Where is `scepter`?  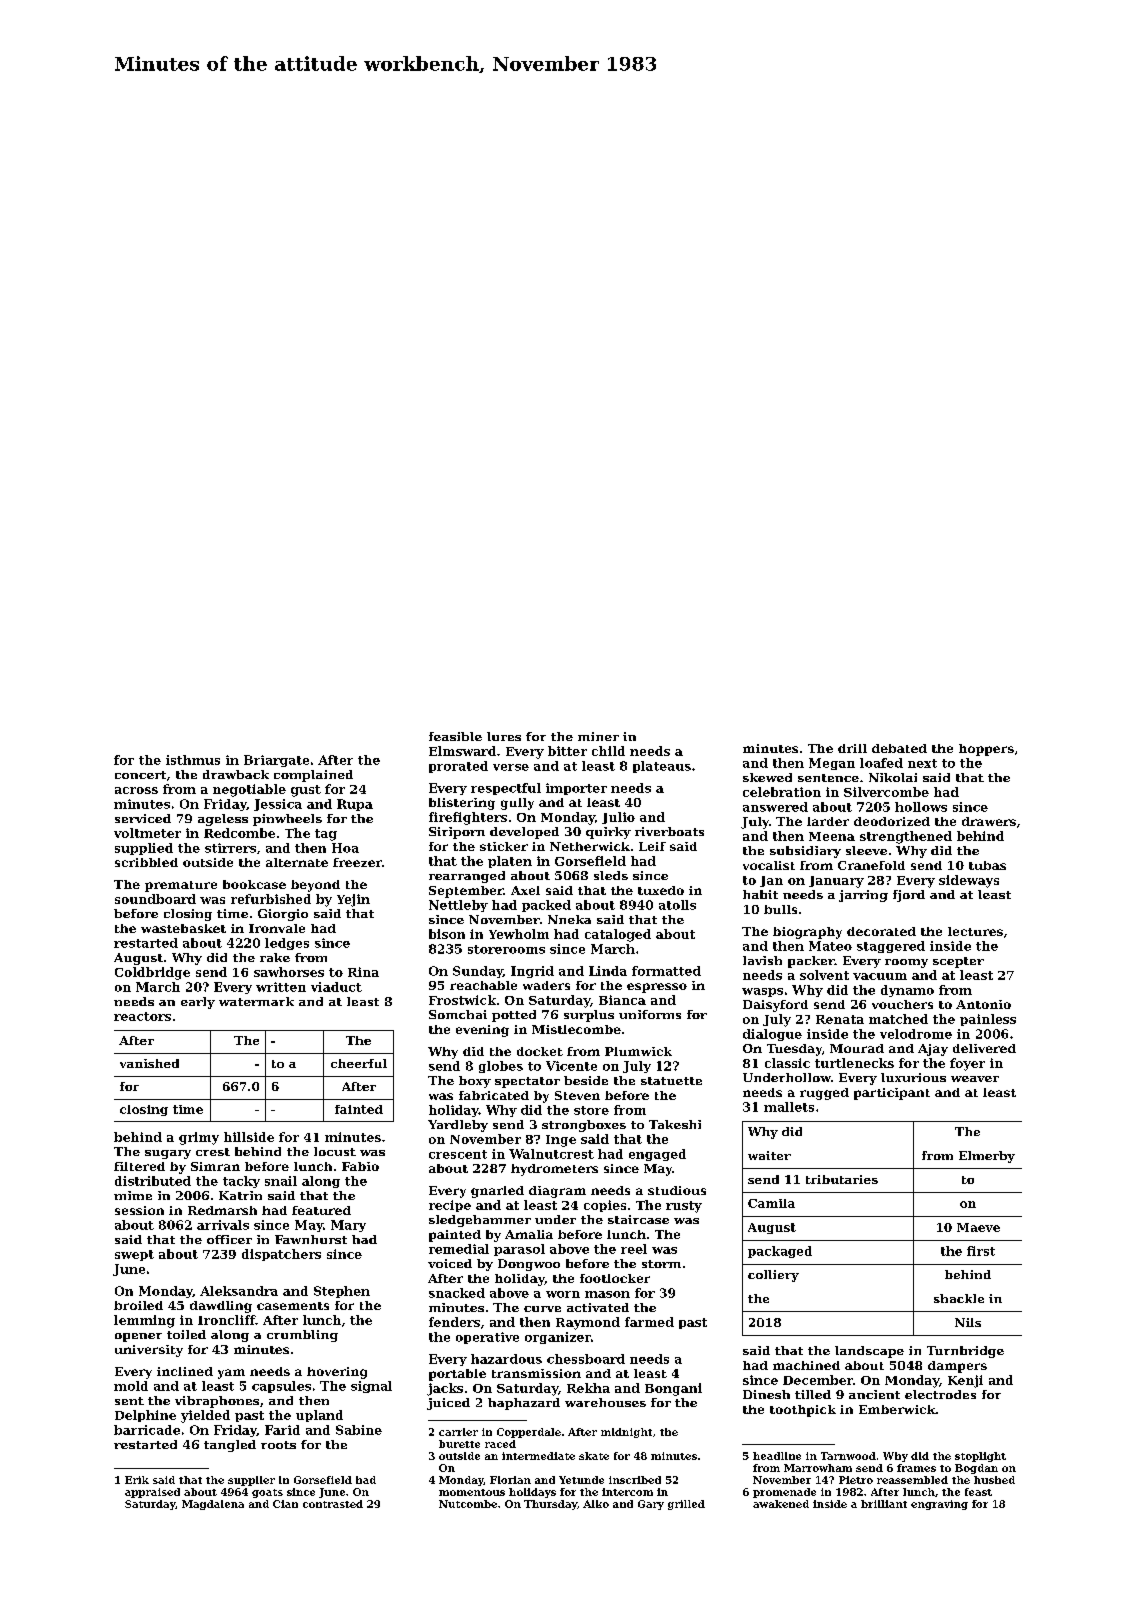
scepter is located at coordinates (958, 962).
